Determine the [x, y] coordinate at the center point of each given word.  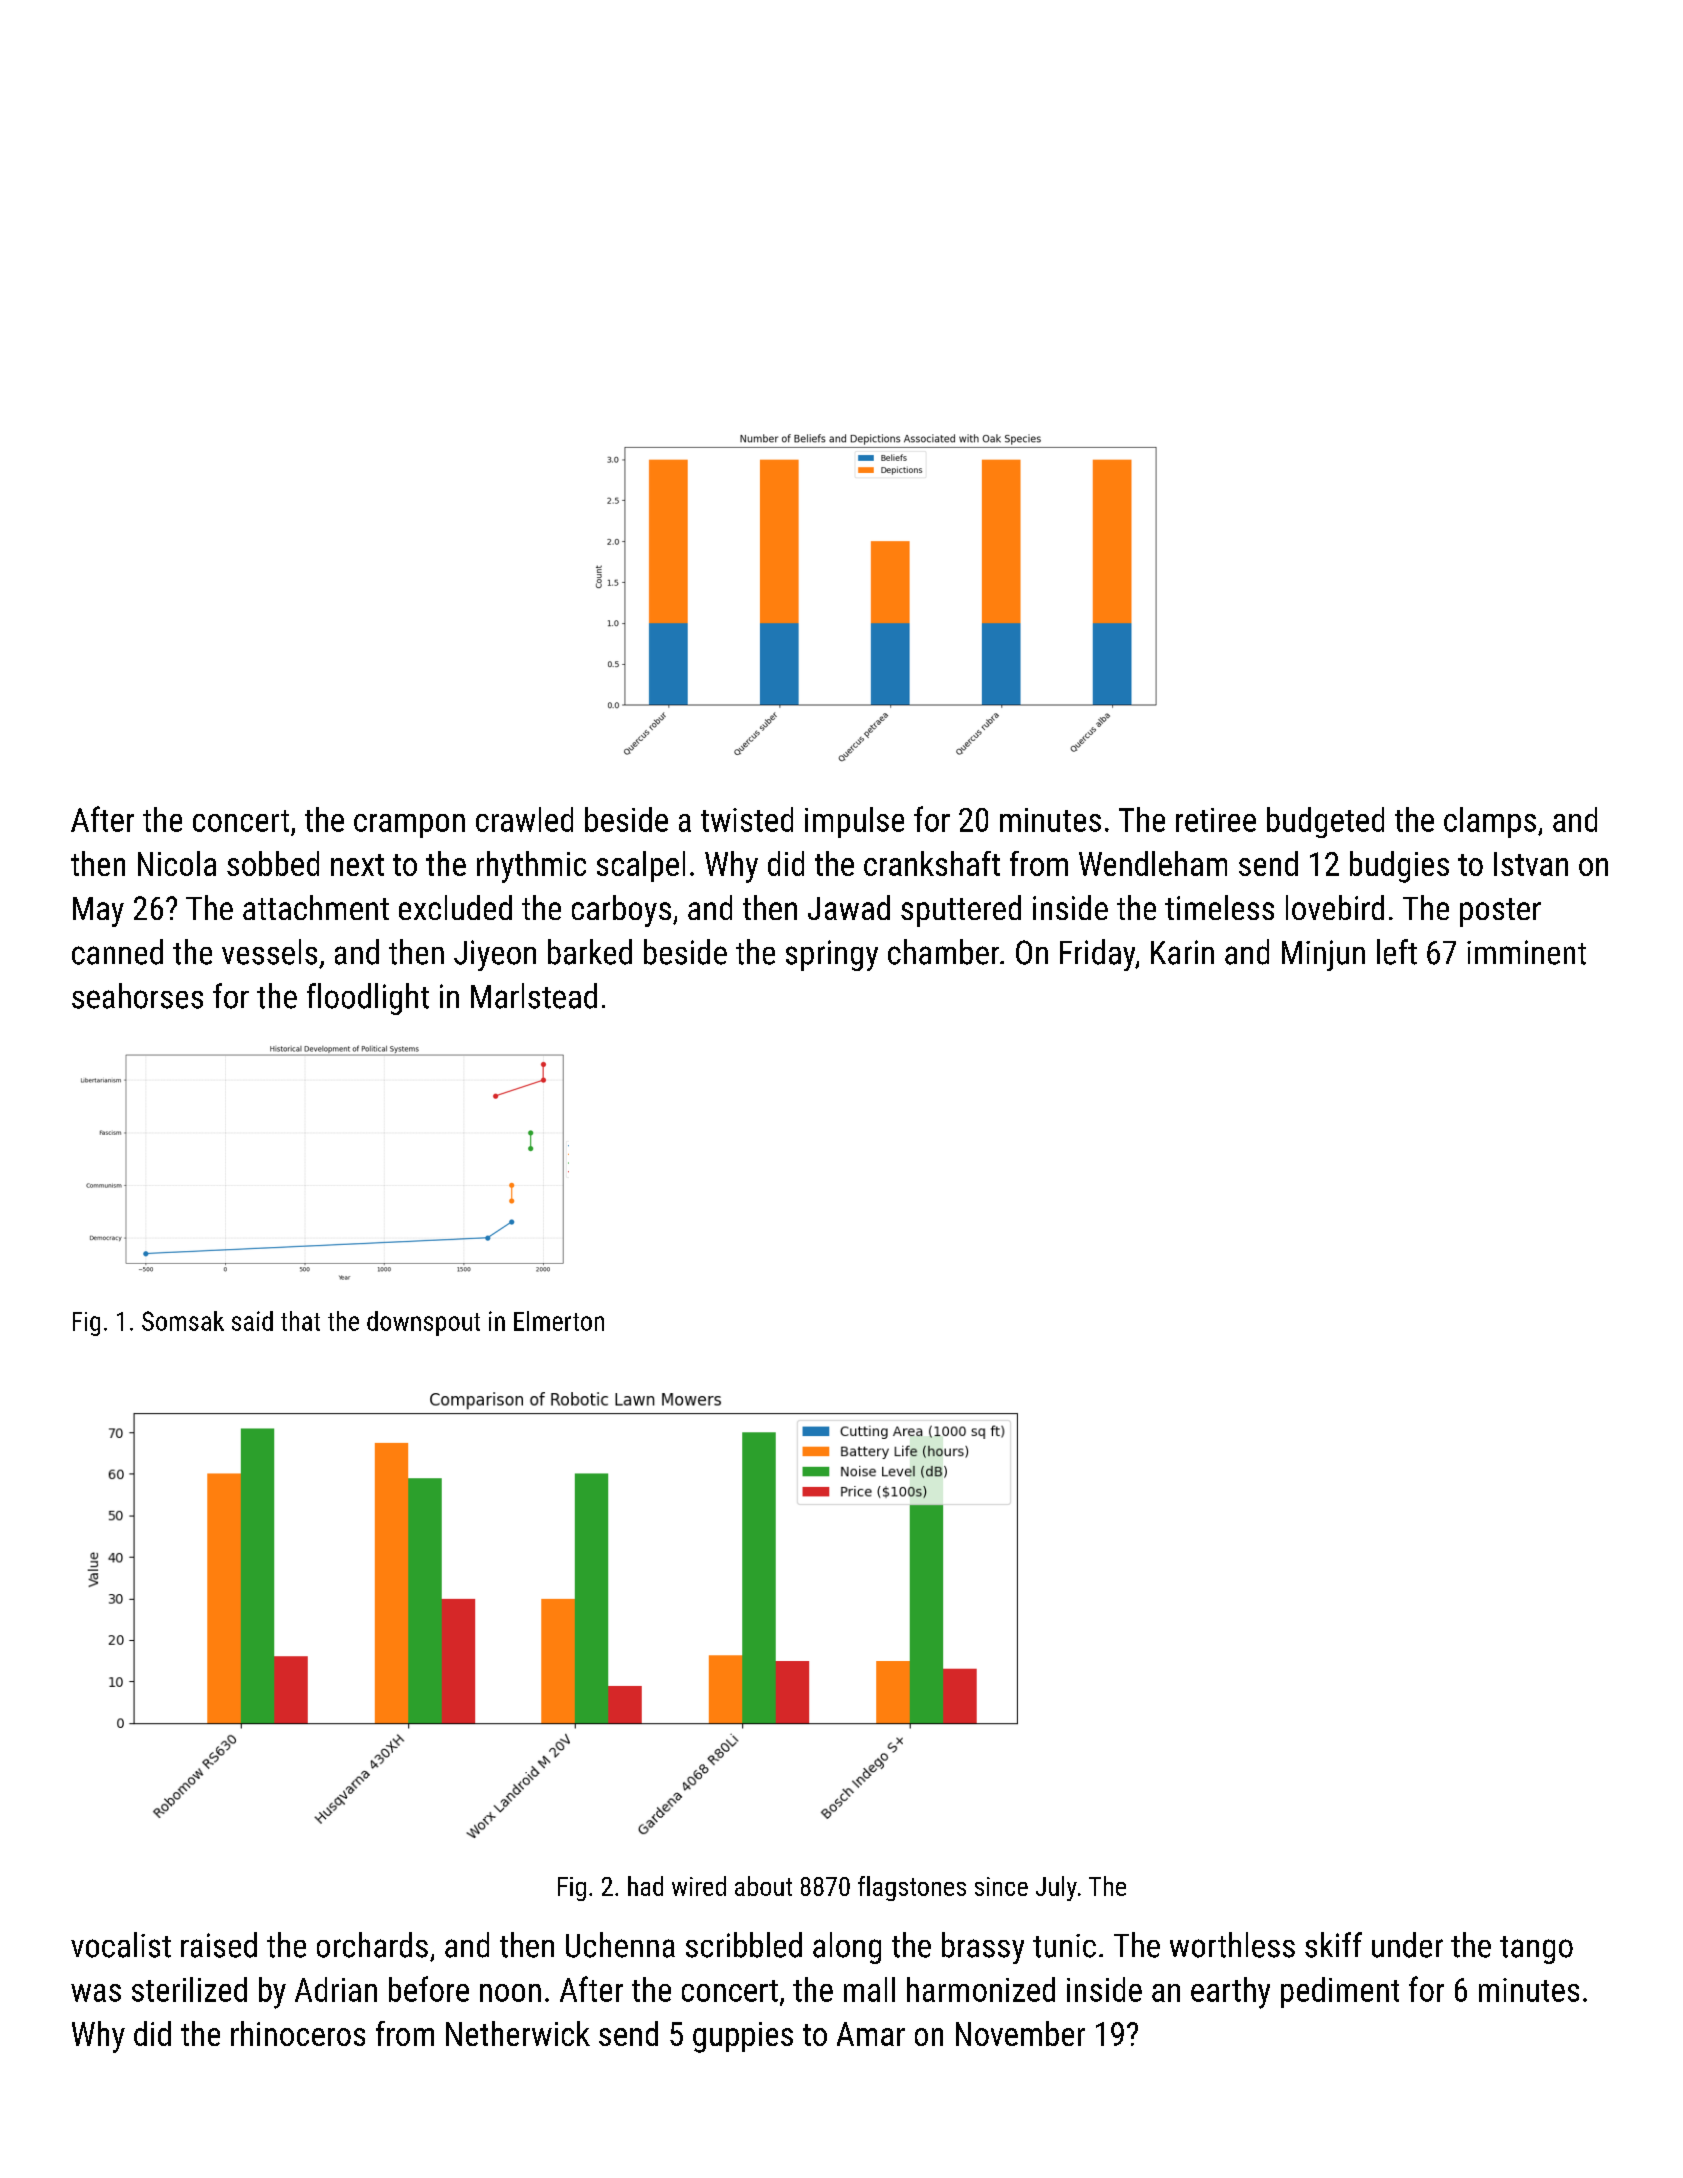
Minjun [1323, 955]
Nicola [177, 863]
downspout [423, 1323]
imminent [1526, 952]
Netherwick [518, 2033]
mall [869, 1989]
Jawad [849, 907]
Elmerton [559, 1321]
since [1001, 1886]
